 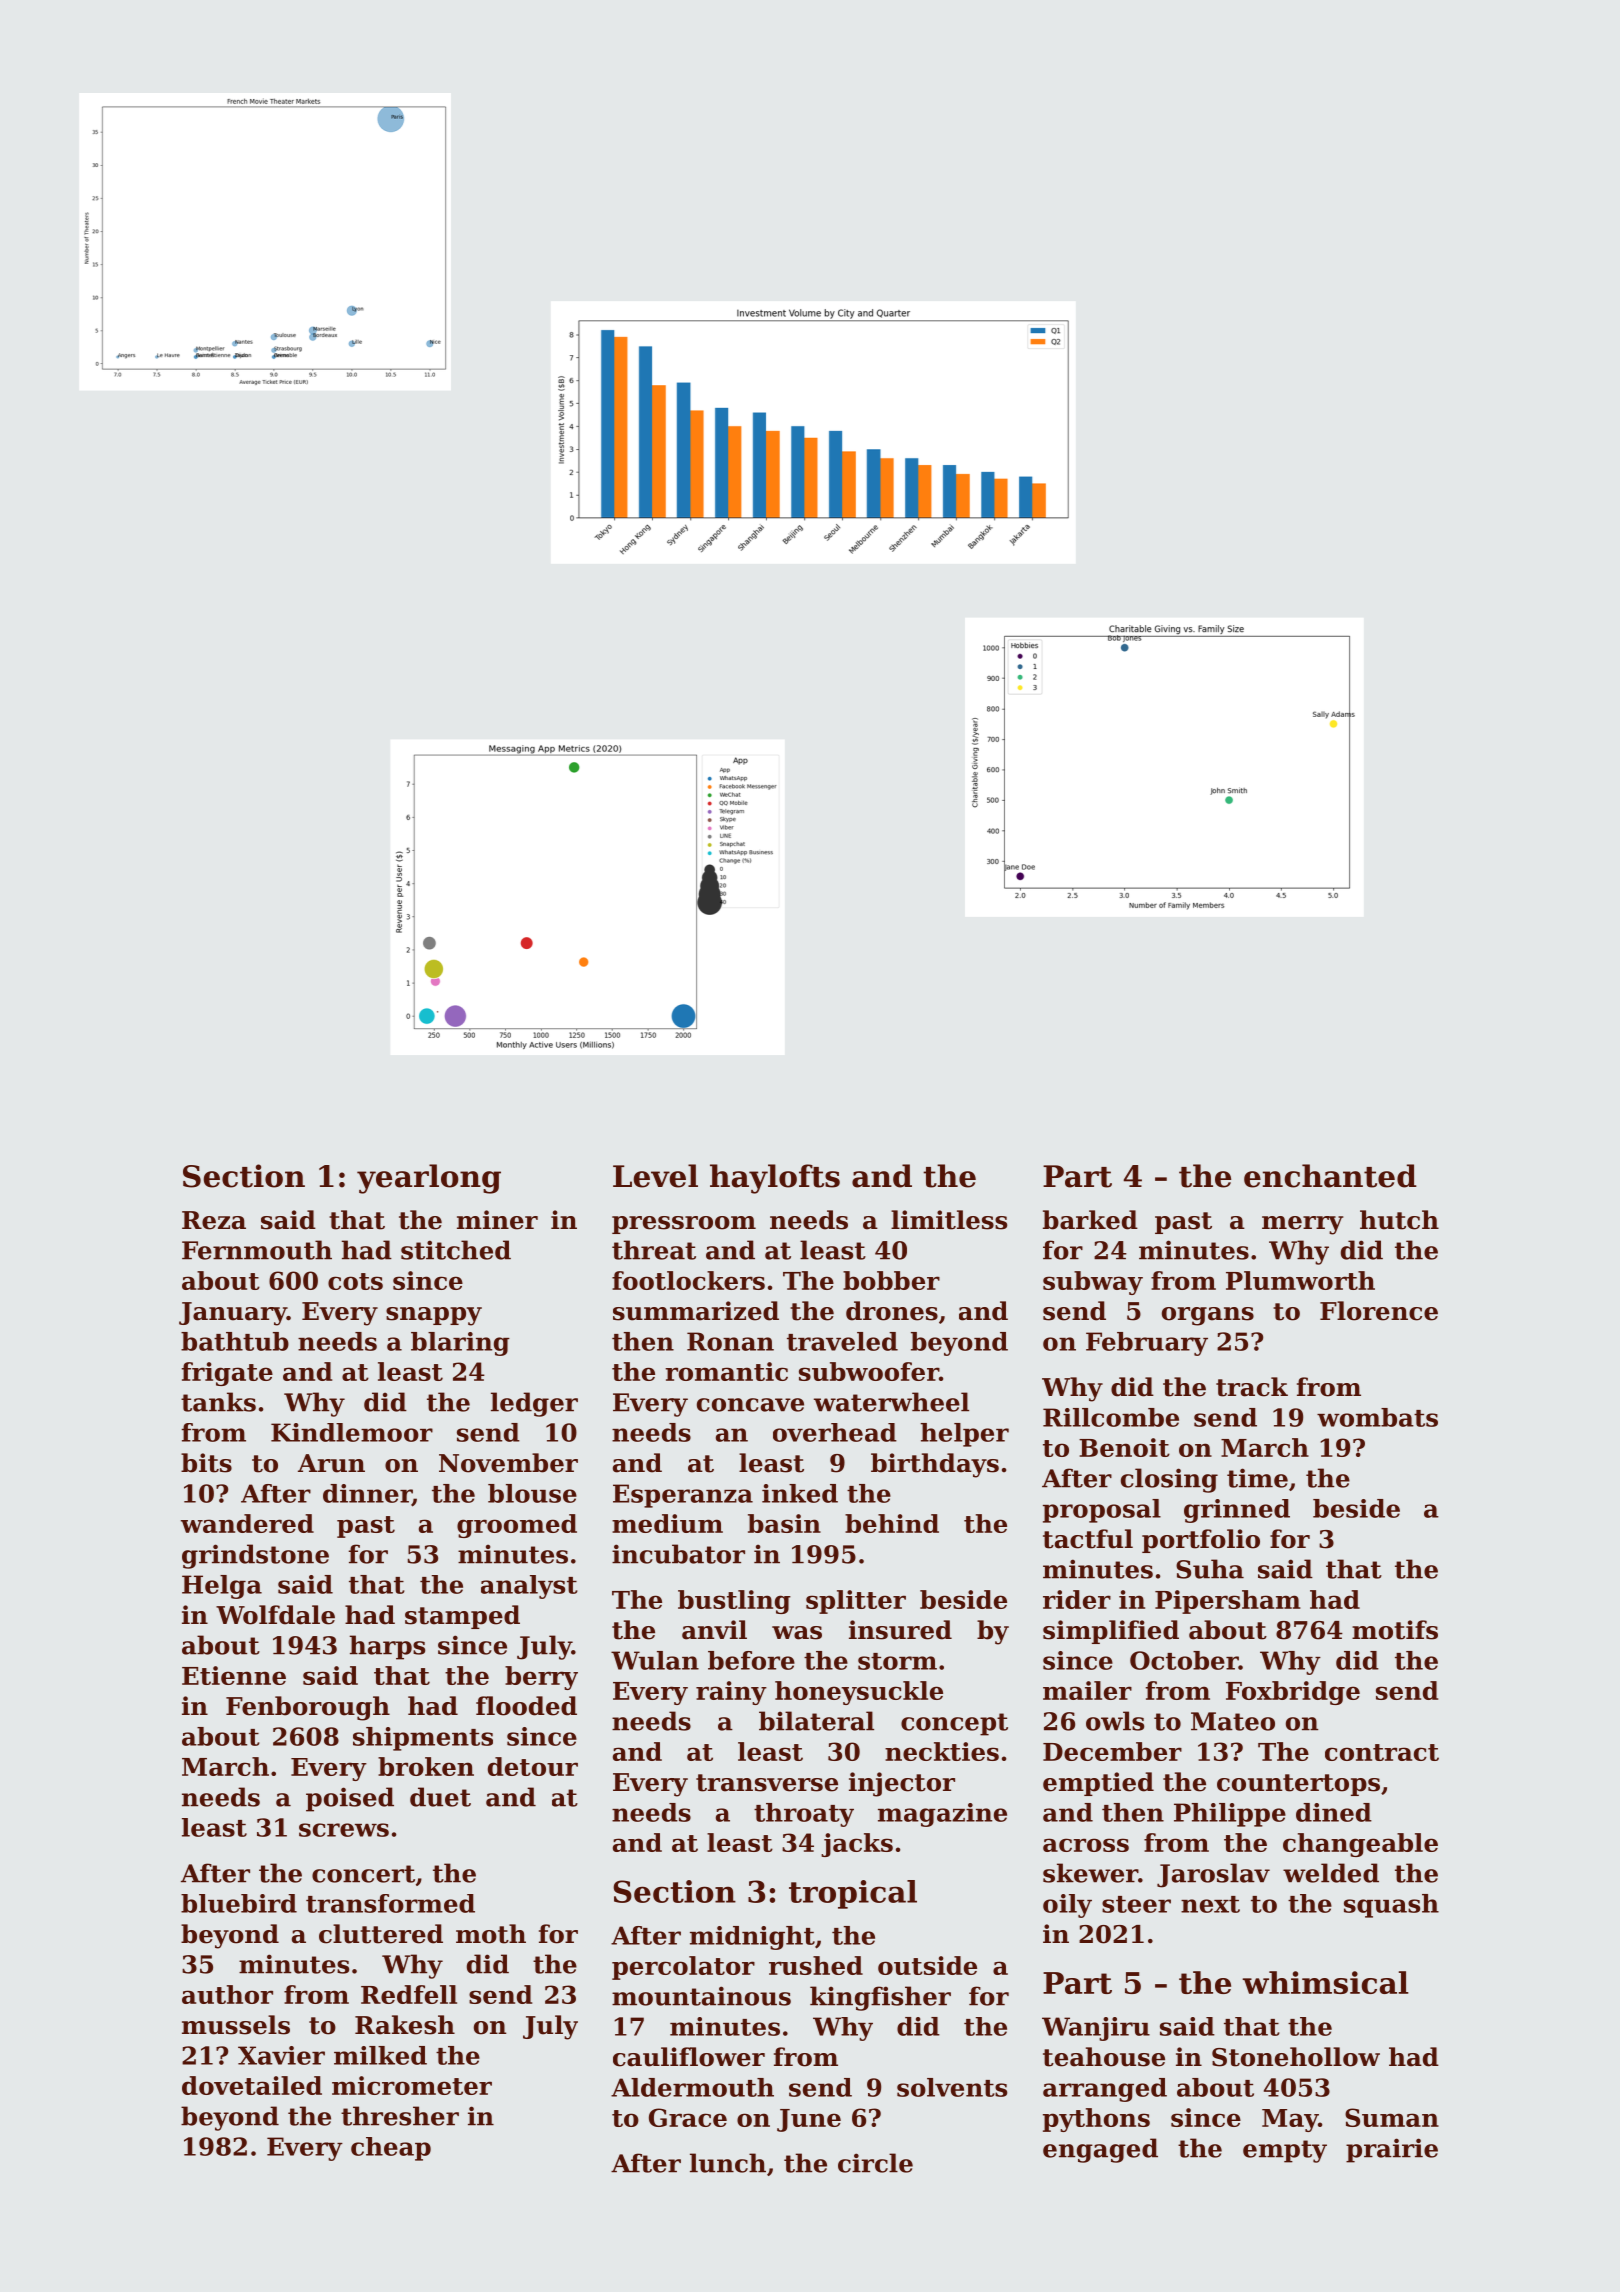 What do you see at coordinates (462, 1617) in the image?
I see `stamped` at bounding box center [462, 1617].
